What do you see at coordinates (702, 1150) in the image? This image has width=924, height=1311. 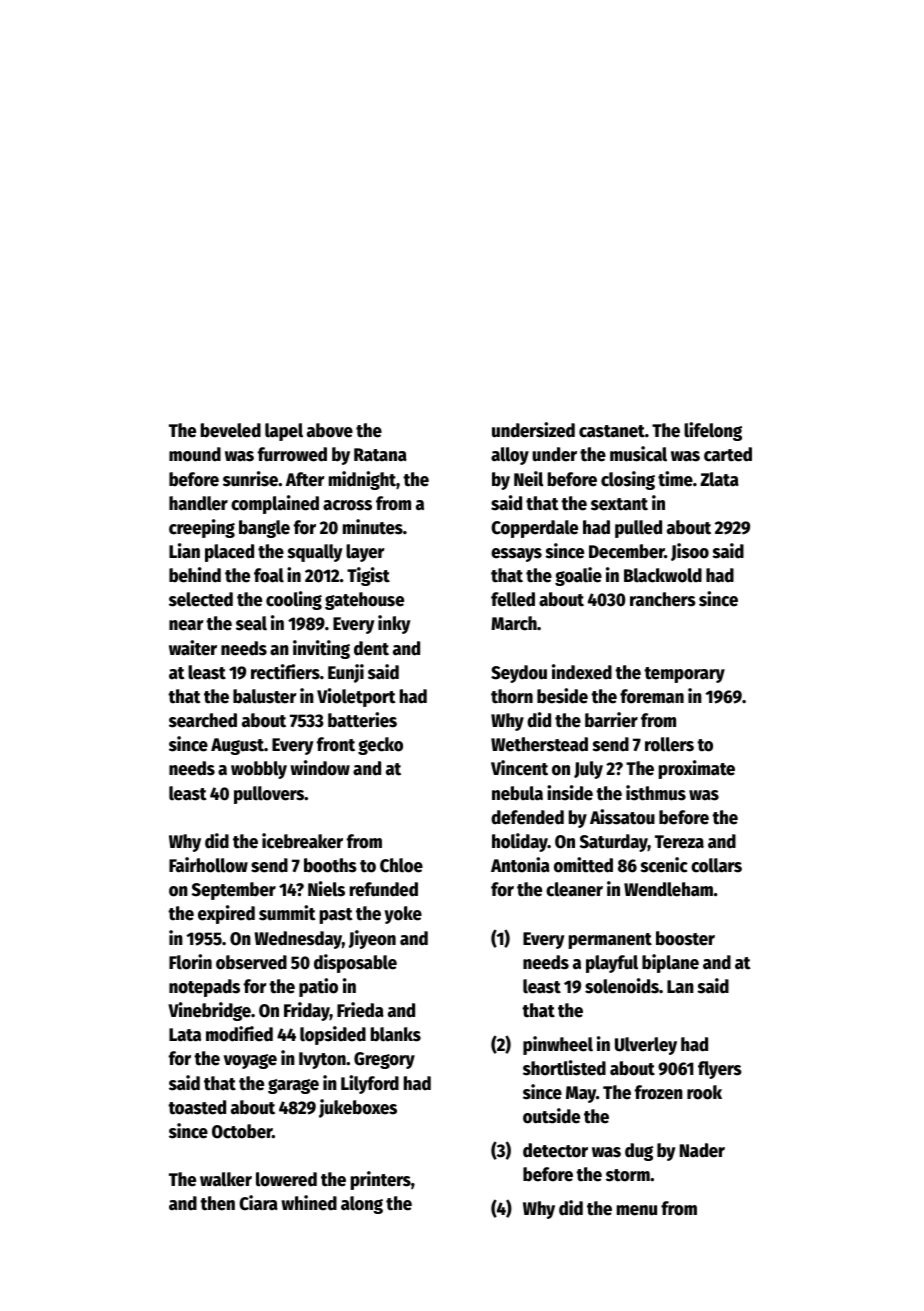 I see `Nader` at bounding box center [702, 1150].
